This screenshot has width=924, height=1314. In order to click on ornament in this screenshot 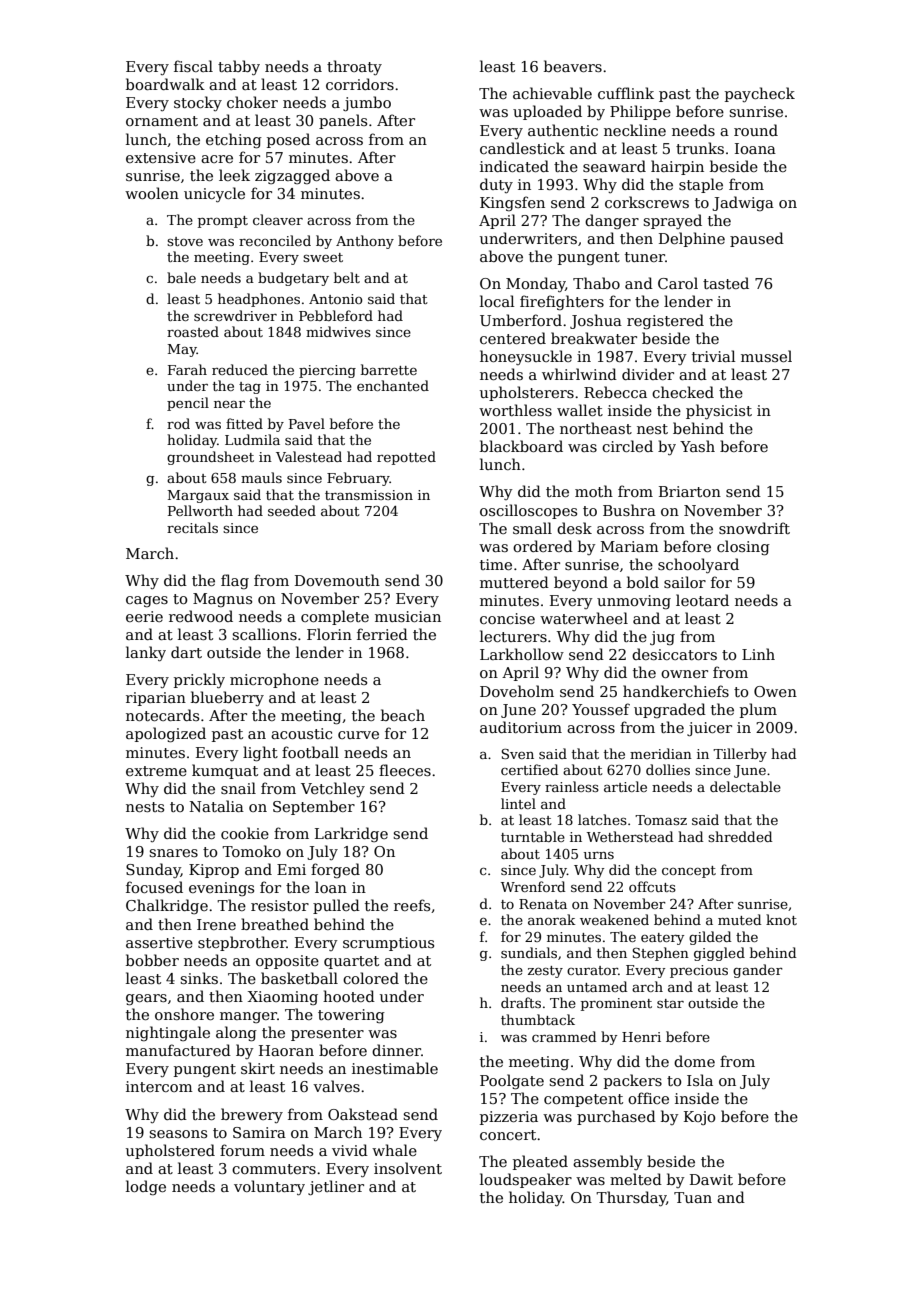, I will do `click(162, 121)`.
